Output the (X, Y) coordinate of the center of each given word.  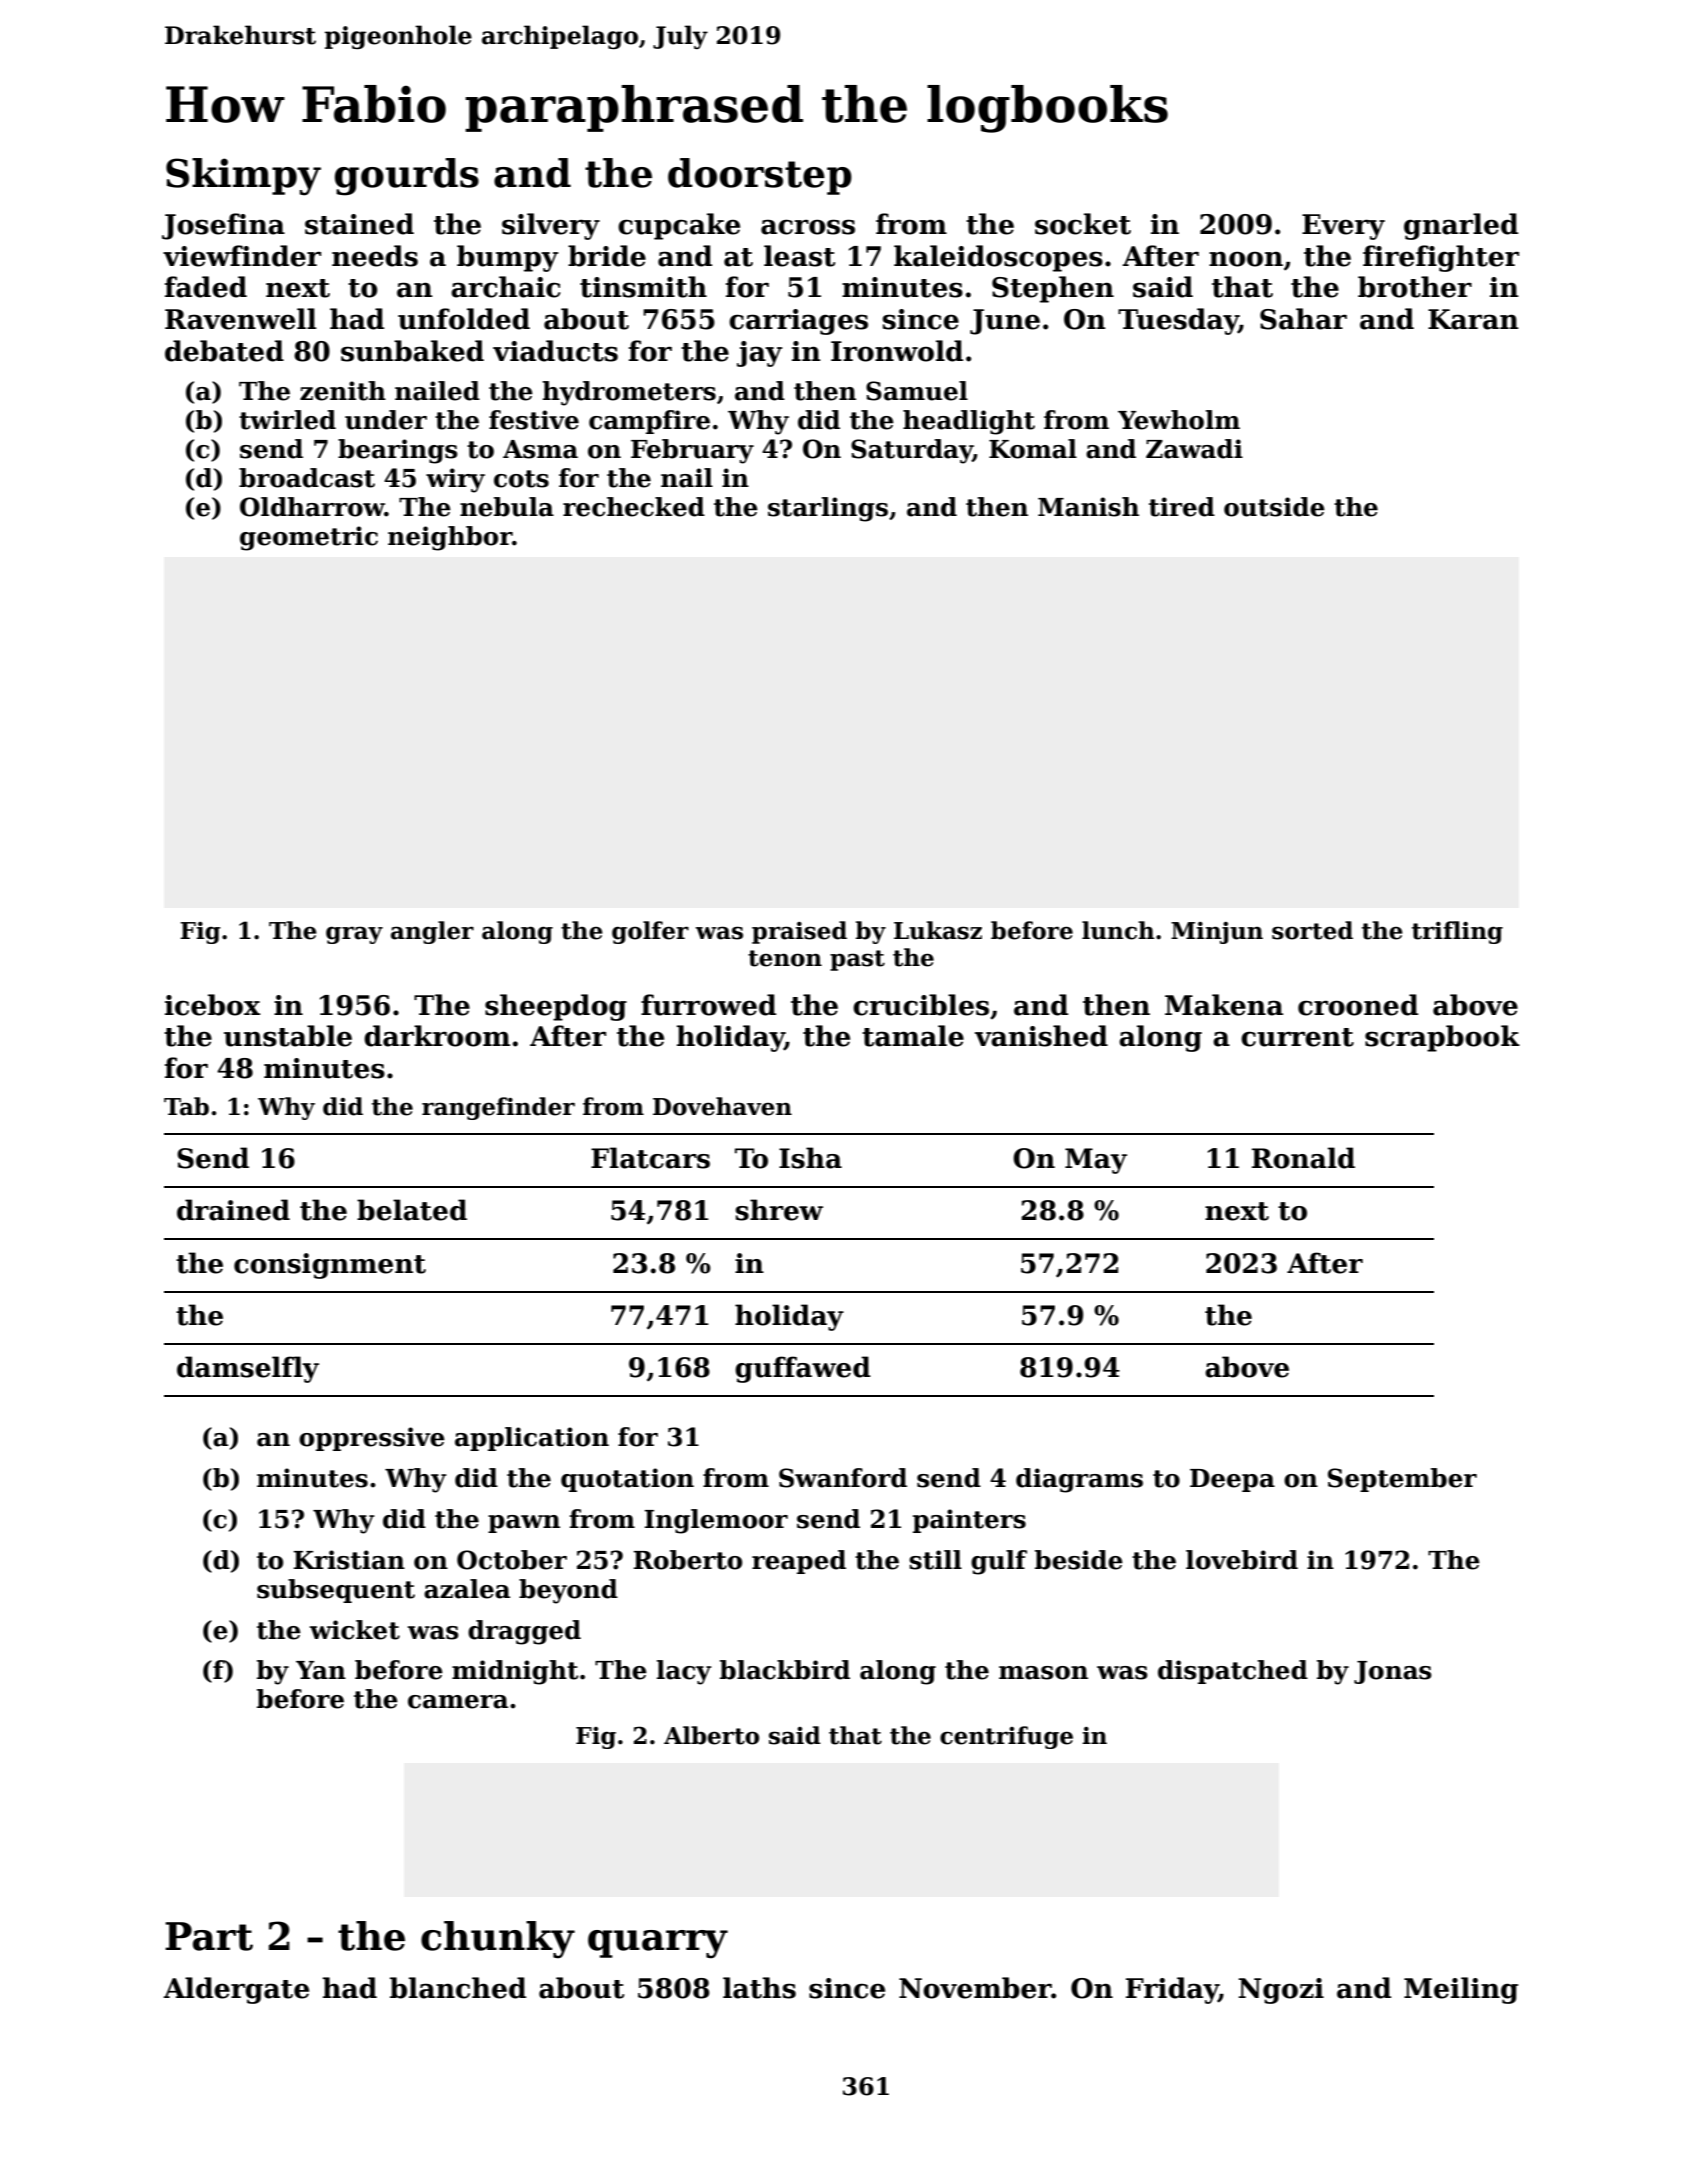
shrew (779, 1210)
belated (412, 1210)
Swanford (843, 1478)
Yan (321, 1670)
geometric (309, 538)
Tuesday (1178, 321)
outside (1274, 507)
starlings (828, 509)
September (1402, 1480)
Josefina (223, 226)
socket (1083, 224)
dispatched (1233, 1672)
